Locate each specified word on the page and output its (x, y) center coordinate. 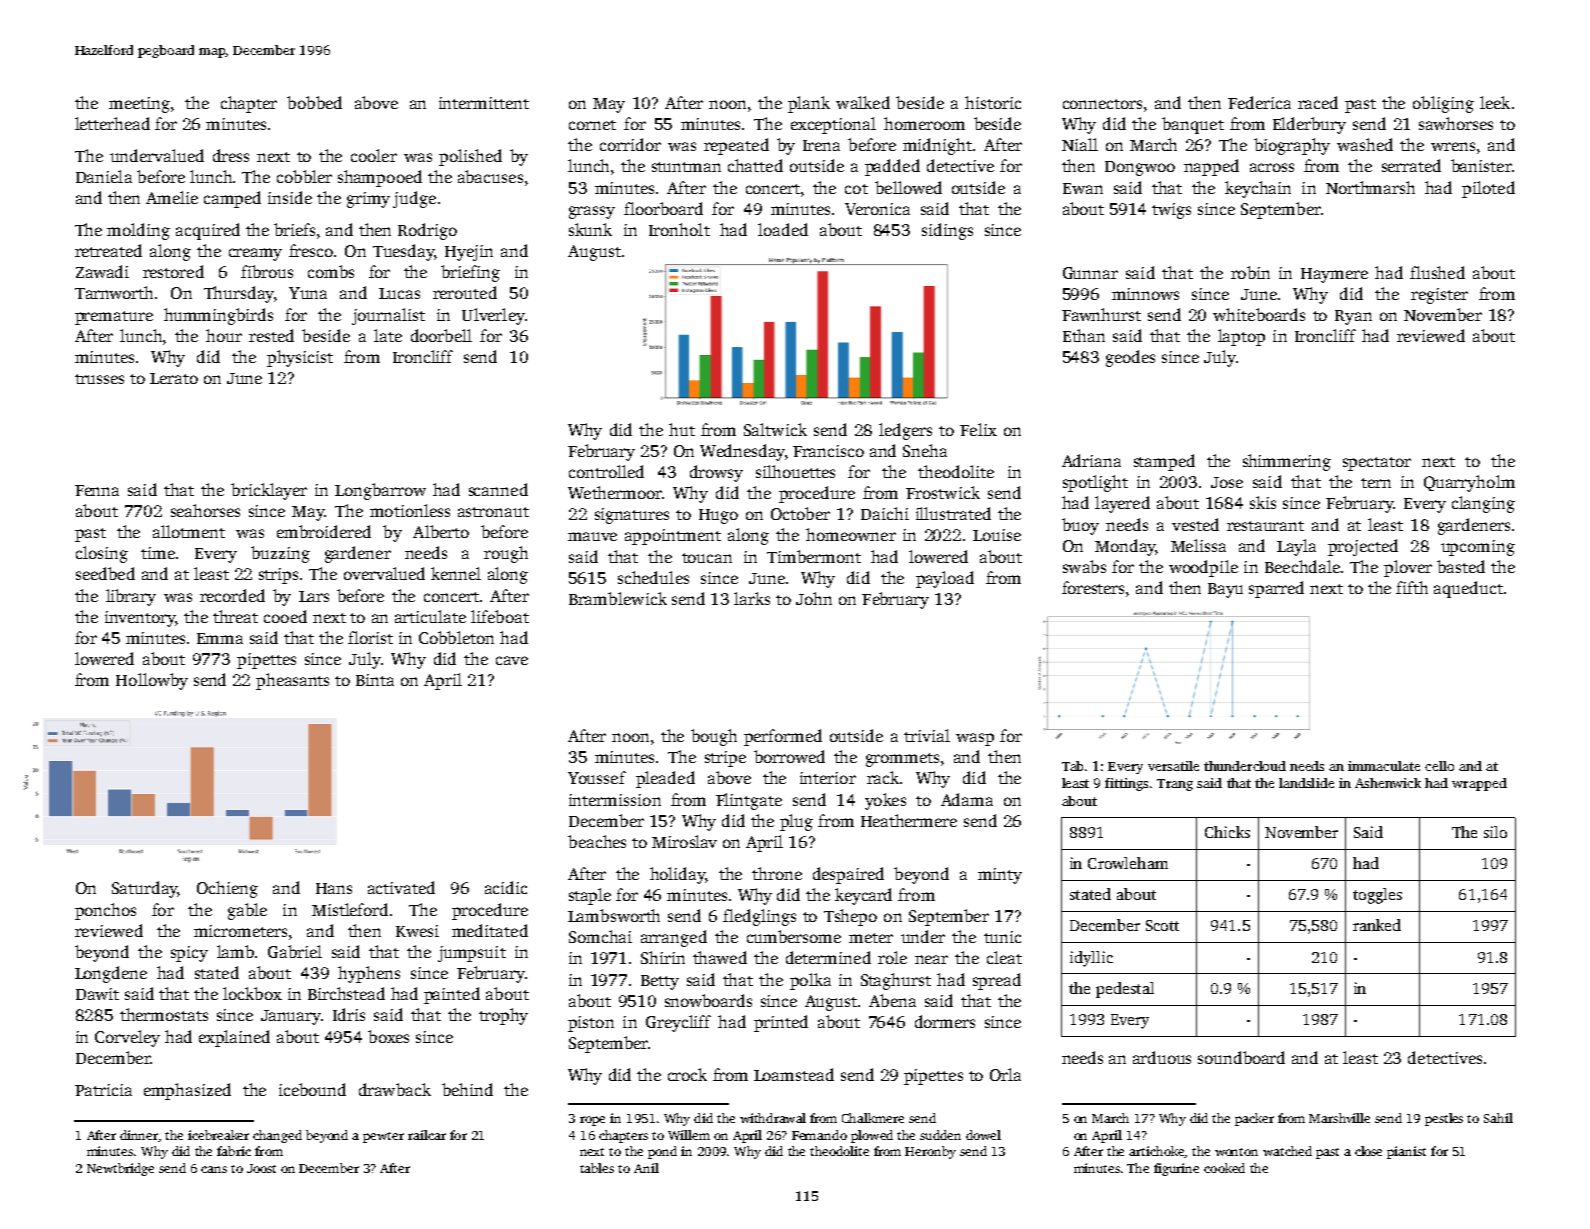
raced (1318, 102)
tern (1376, 483)
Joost (261, 1168)
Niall (1080, 144)
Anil (646, 1168)
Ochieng (227, 889)
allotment (189, 531)
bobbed (314, 102)
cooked (1224, 1168)
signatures (632, 516)
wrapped (1479, 784)
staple (590, 896)
